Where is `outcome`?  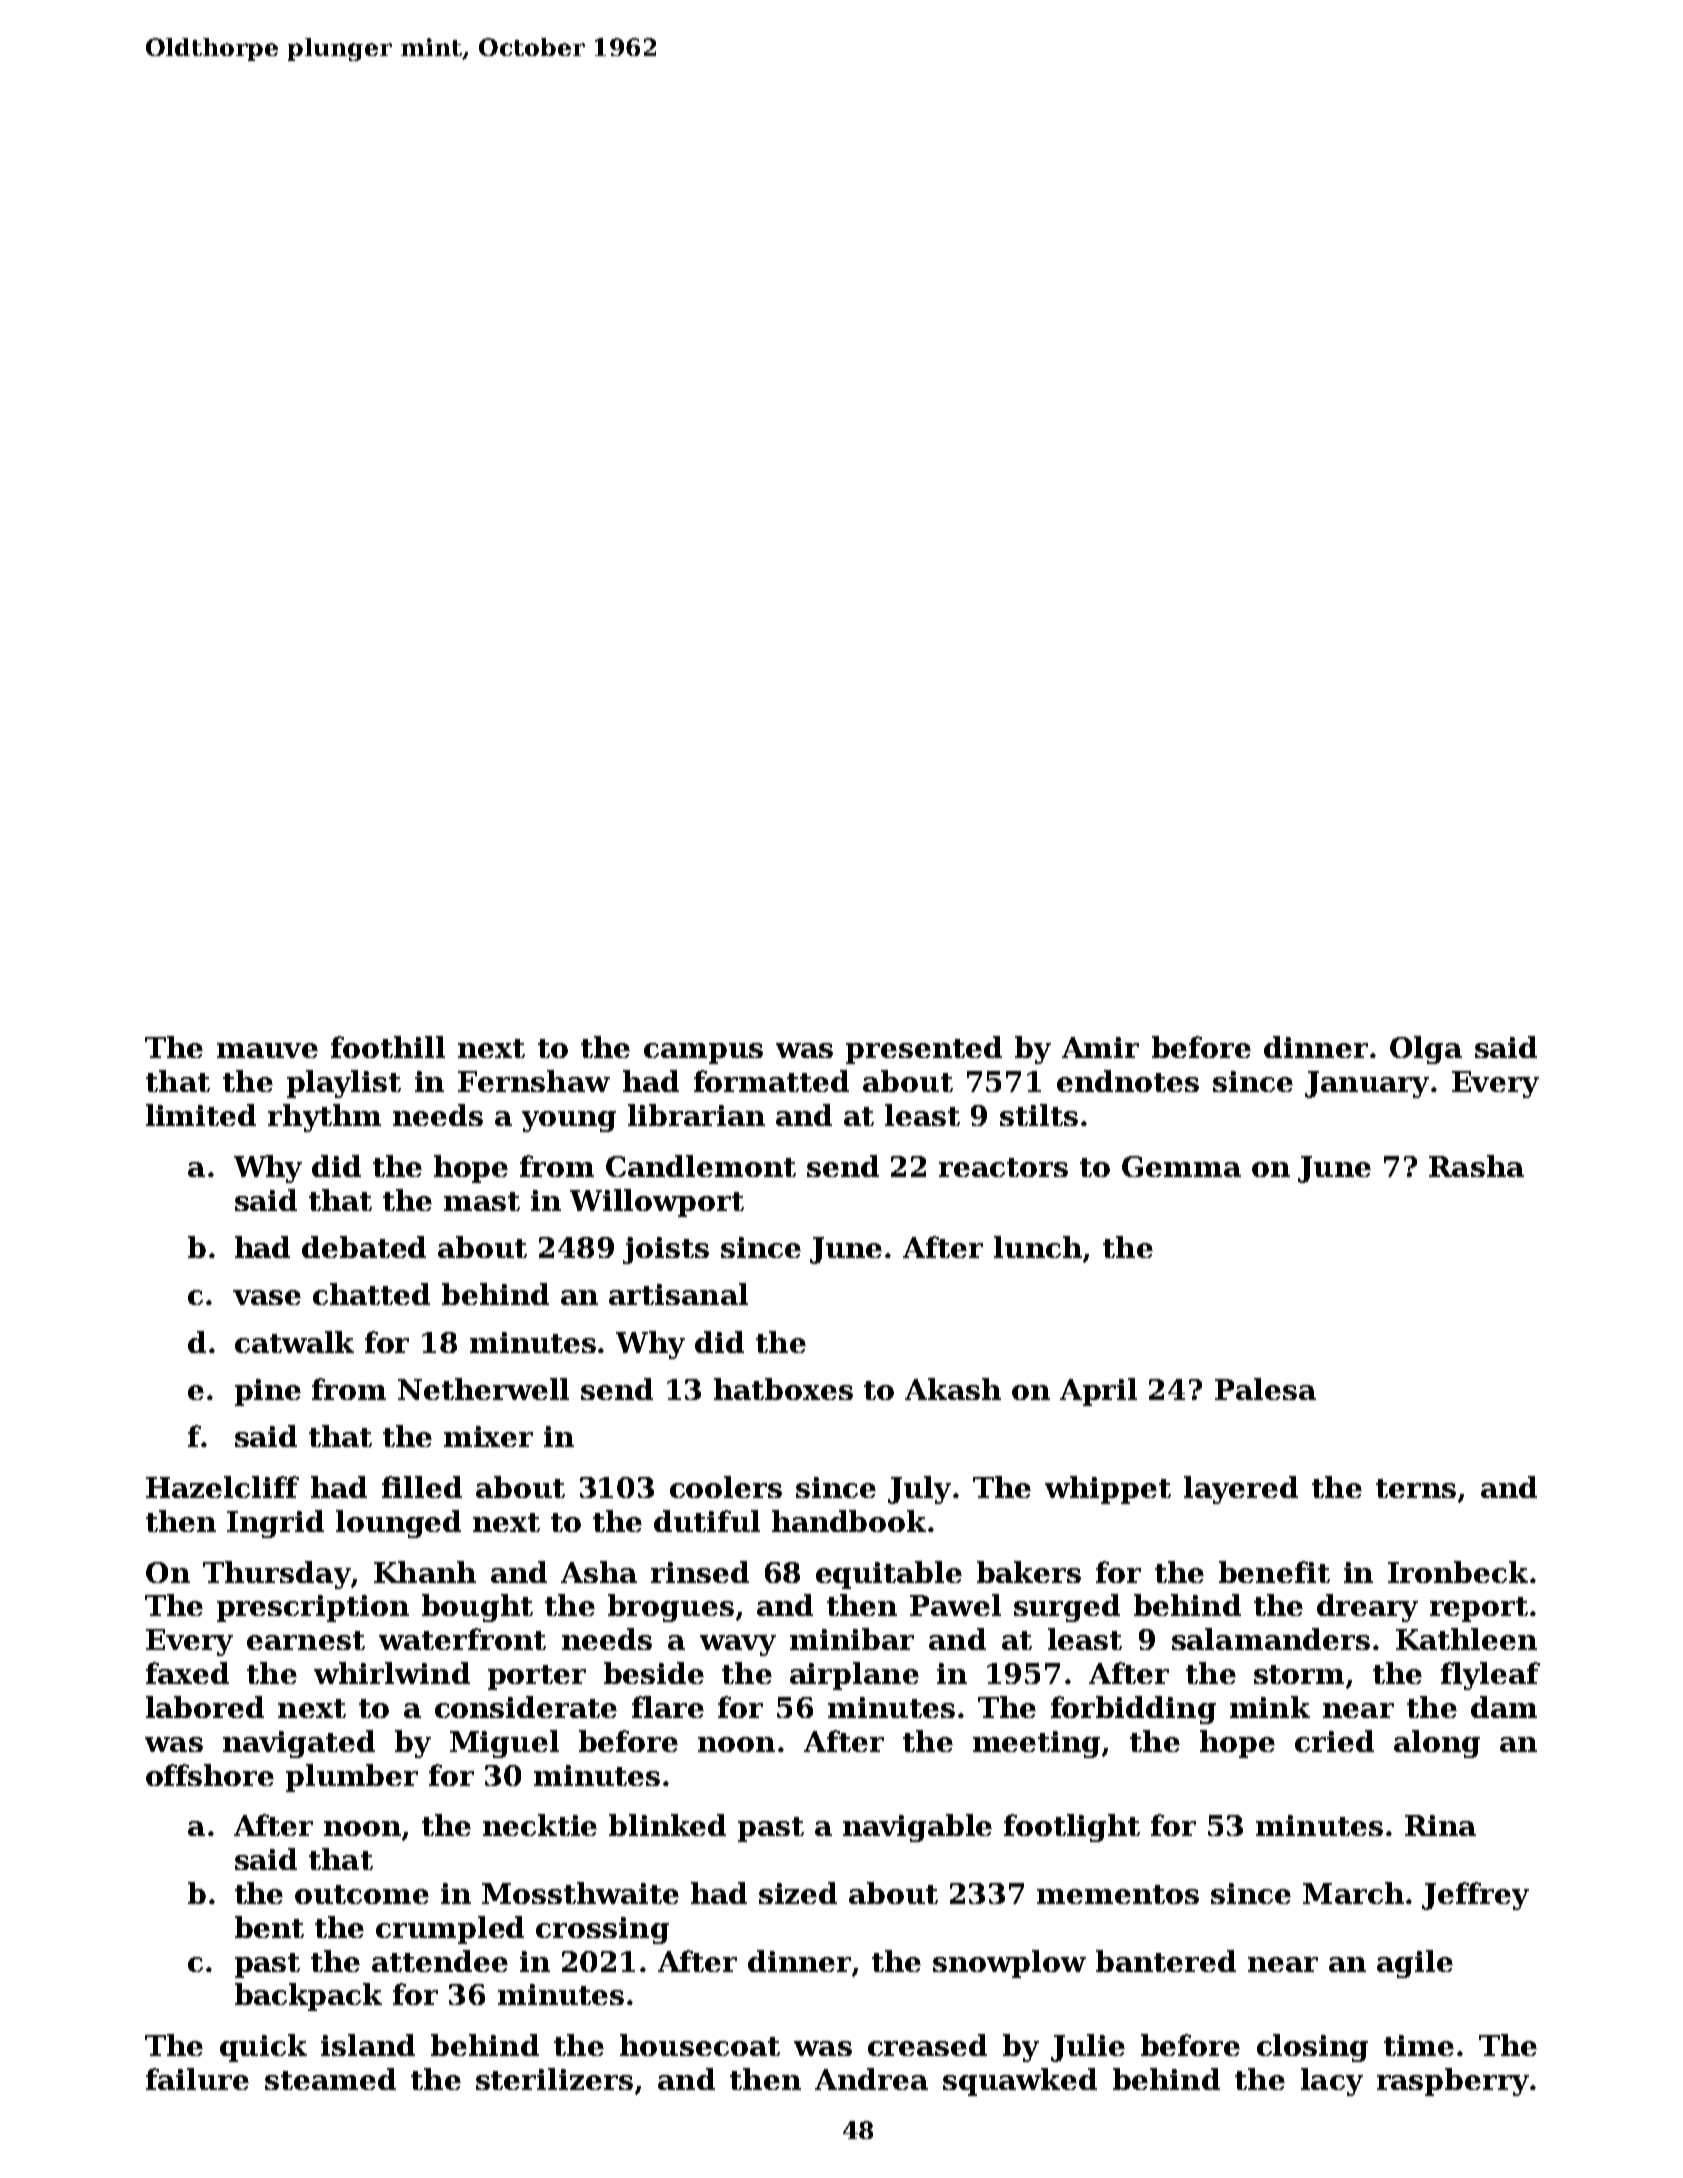 outcome is located at coordinates (362, 1894).
